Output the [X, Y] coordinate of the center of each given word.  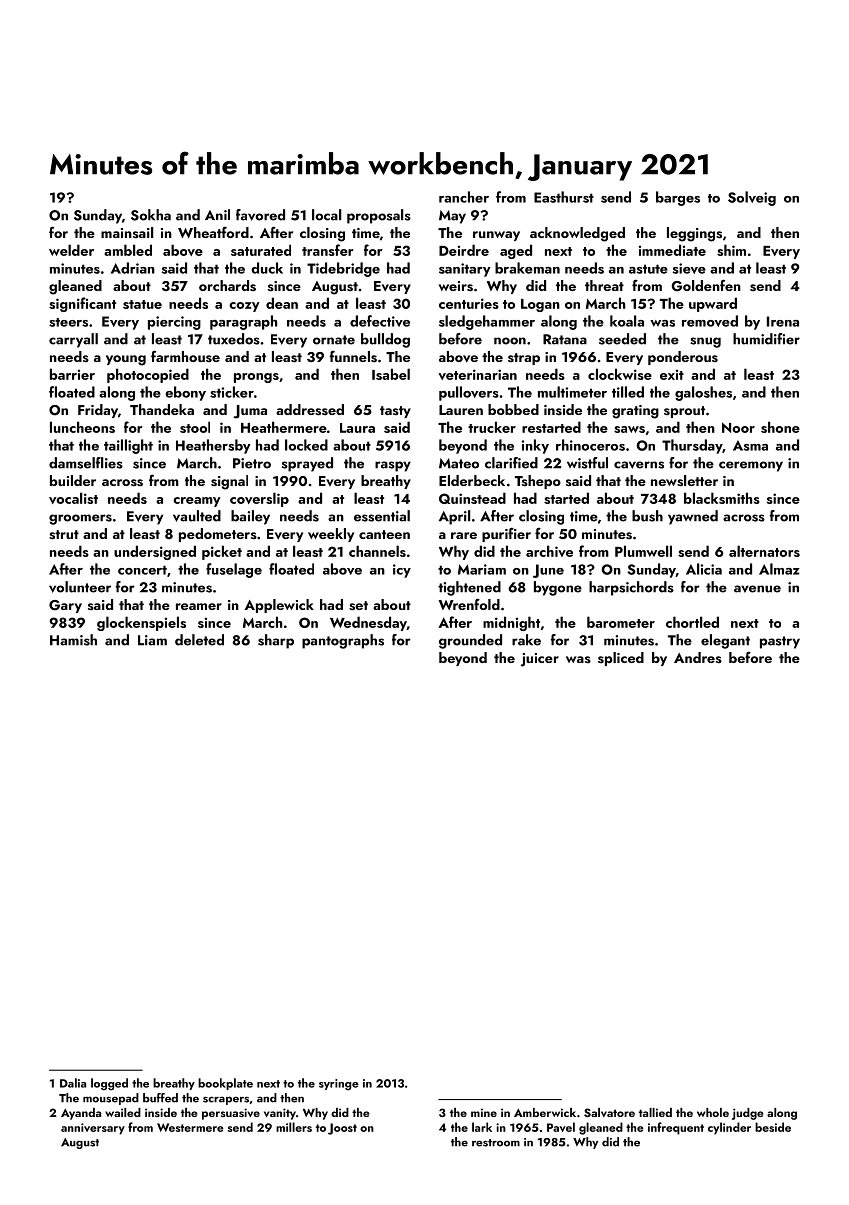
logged [109, 1084]
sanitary [465, 270]
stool [195, 427]
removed [710, 321]
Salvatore [609, 1113]
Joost [342, 1129]
